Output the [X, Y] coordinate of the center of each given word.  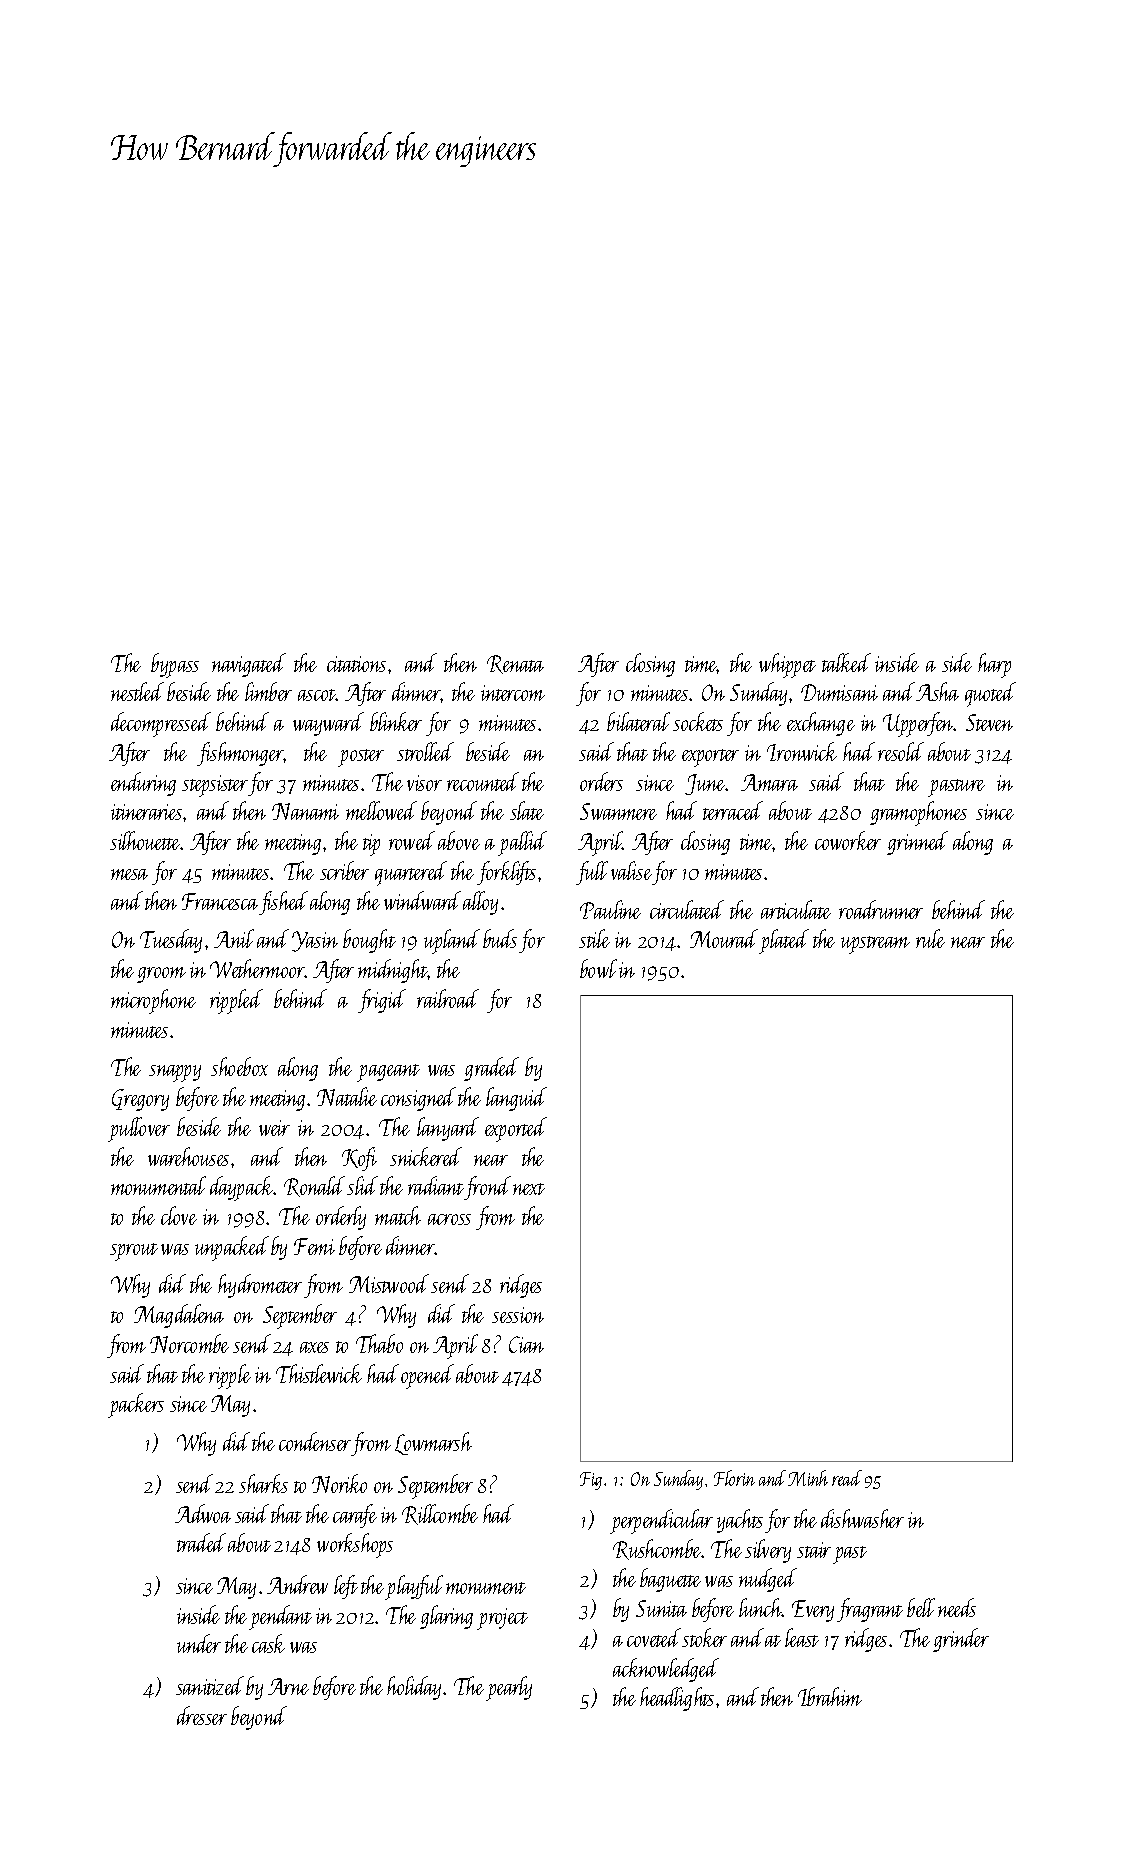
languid [516, 1099]
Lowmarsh [433, 1443]
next [529, 1189]
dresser [202, 1715]
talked [846, 662]
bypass [175, 665]
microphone [153, 1001]
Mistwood [389, 1283]
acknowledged [666, 1670]
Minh [808, 1478]
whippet [787, 665]
